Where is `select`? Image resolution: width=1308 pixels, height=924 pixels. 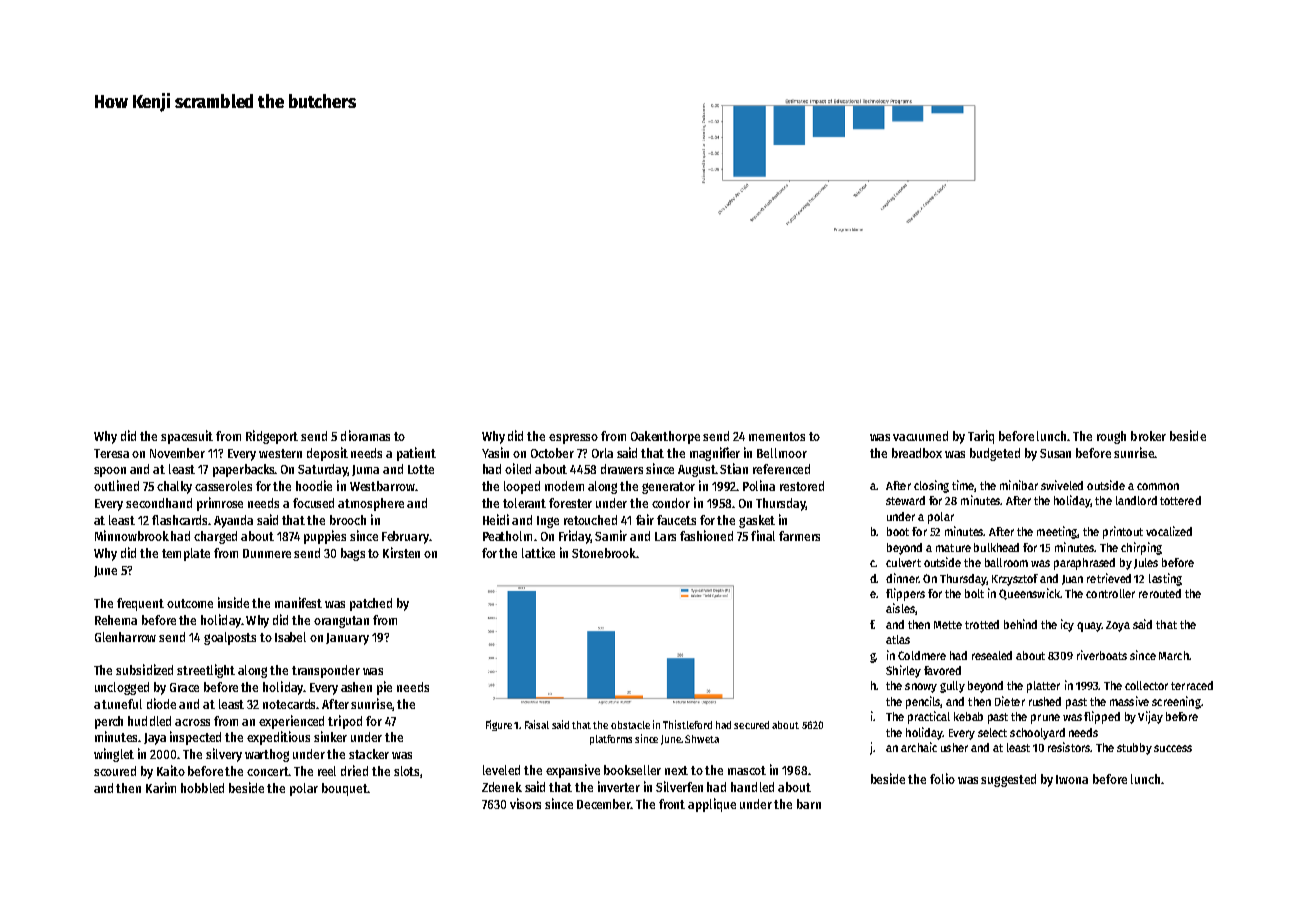
select is located at coordinates (992, 732).
